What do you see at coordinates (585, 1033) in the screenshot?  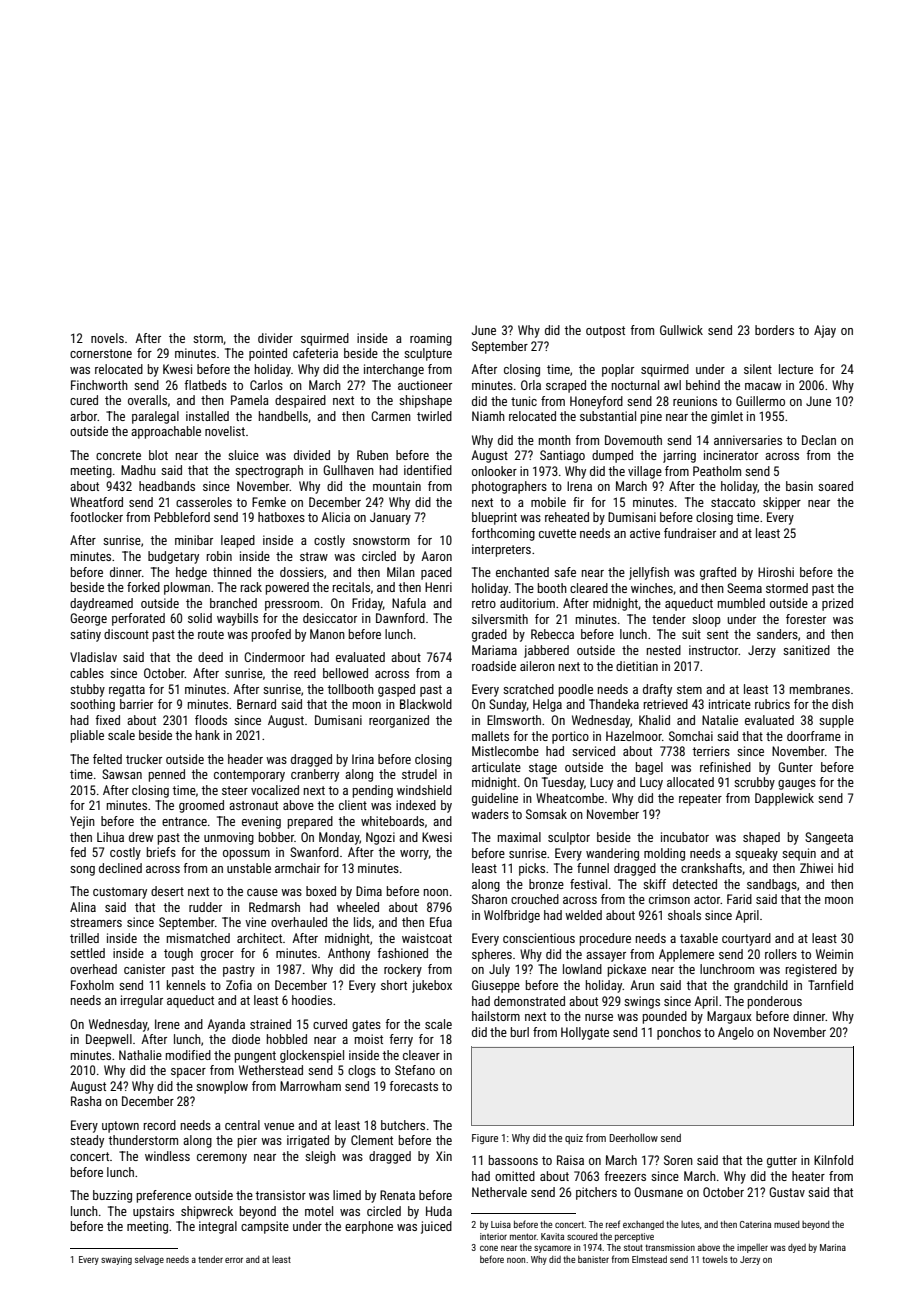 I see `Hollygate` at bounding box center [585, 1033].
